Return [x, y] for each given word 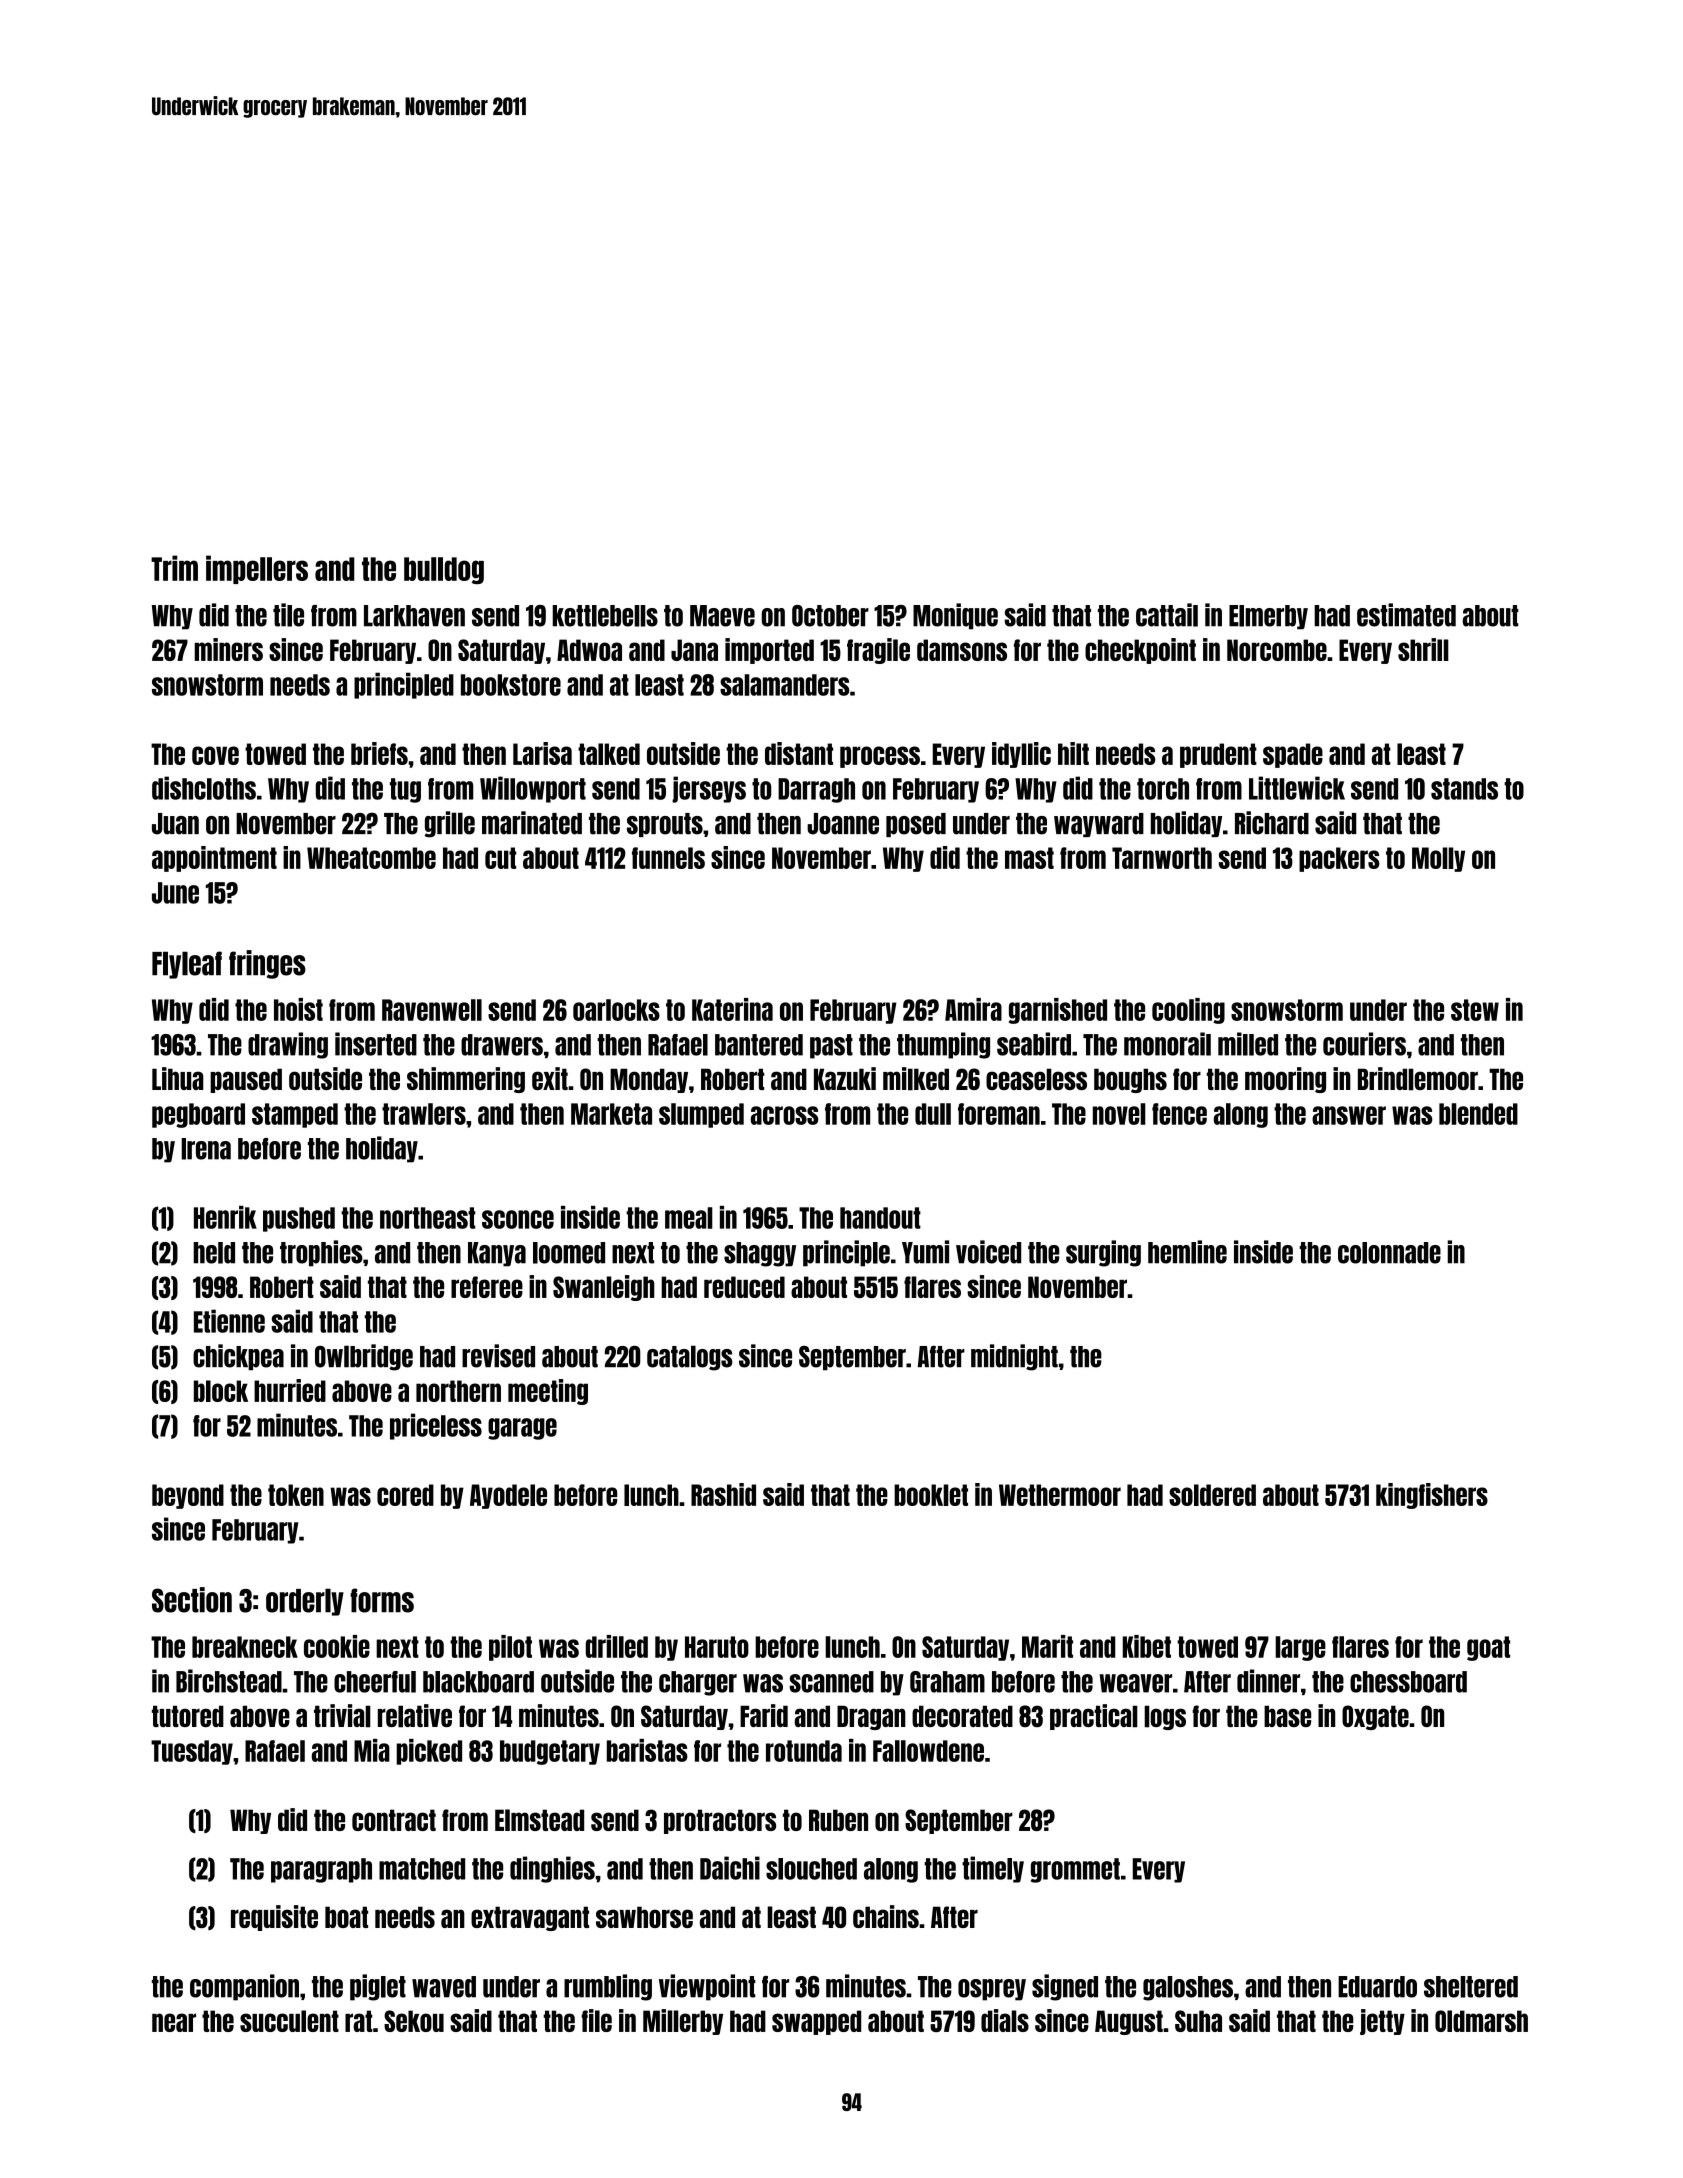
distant [799, 753]
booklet [931, 1495]
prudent [1218, 755]
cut [500, 858]
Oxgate [1375, 1717]
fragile [878, 651]
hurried [290, 1390]
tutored [188, 1716]
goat [1488, 1648]
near [174, 2022]
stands [1464, 789]
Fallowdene [928, 1751]
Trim [174, 568]
